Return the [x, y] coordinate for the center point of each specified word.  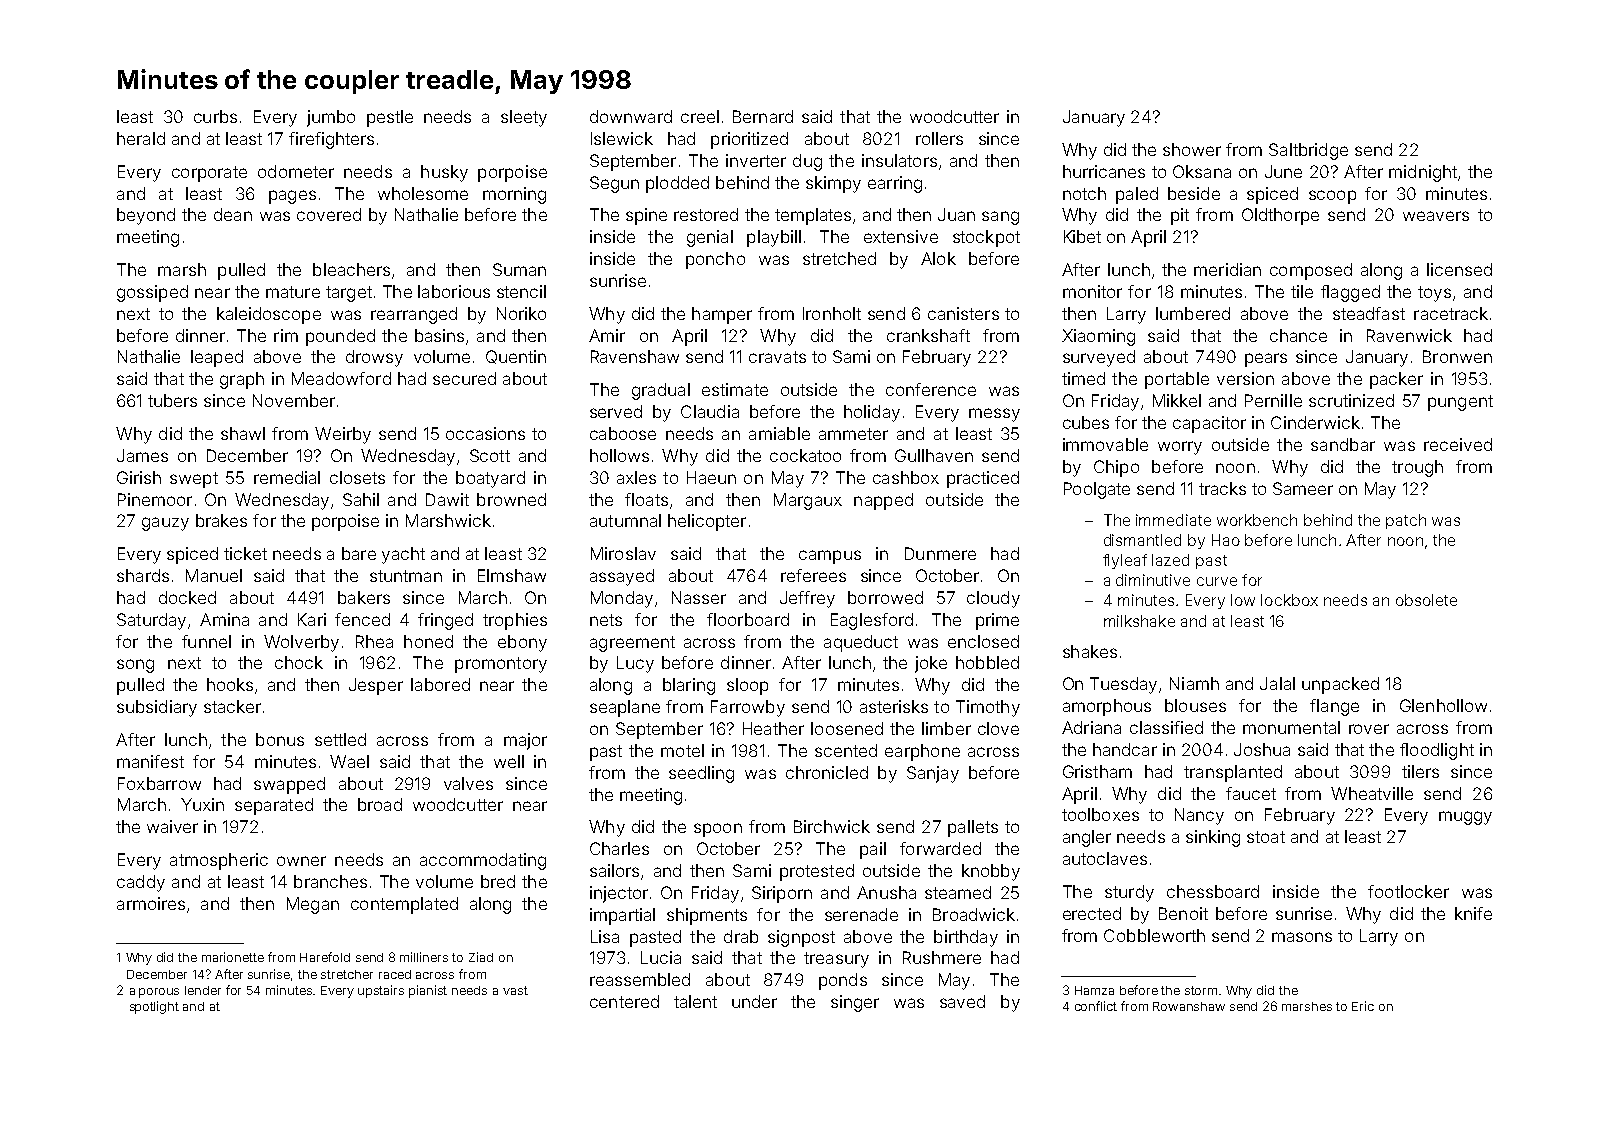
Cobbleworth [1154, 935]
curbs [215, 116]
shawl [243, 433]
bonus [280, 739]
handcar [1125, 749]
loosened [847, 728]
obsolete [1426, 600]
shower [1192, 149]
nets [606, 620]
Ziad [481, 957]
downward [631, 116]
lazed [1170, 560]
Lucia [661, 957]
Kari [312, 619]
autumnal [625, 520]
